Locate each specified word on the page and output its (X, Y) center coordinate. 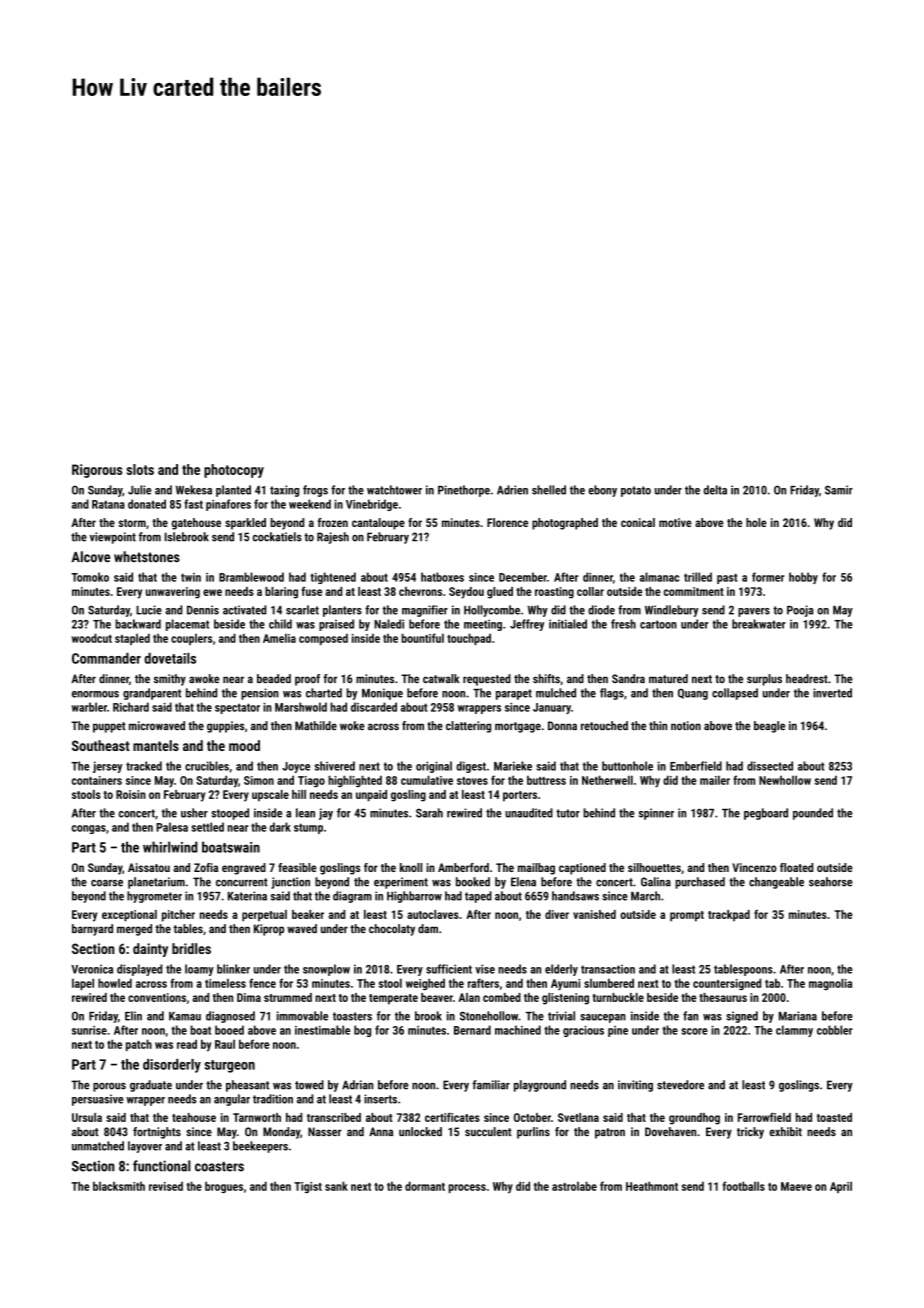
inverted (832, 693)
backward (138, 624)
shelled (549, 490)
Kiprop (269, 930)
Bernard (472, 1030)
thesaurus (723, 997)
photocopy (234, 471)
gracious (583, 1031)
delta (715, 490)
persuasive (98, 1100)
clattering (468, 727)
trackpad (729, 916)
